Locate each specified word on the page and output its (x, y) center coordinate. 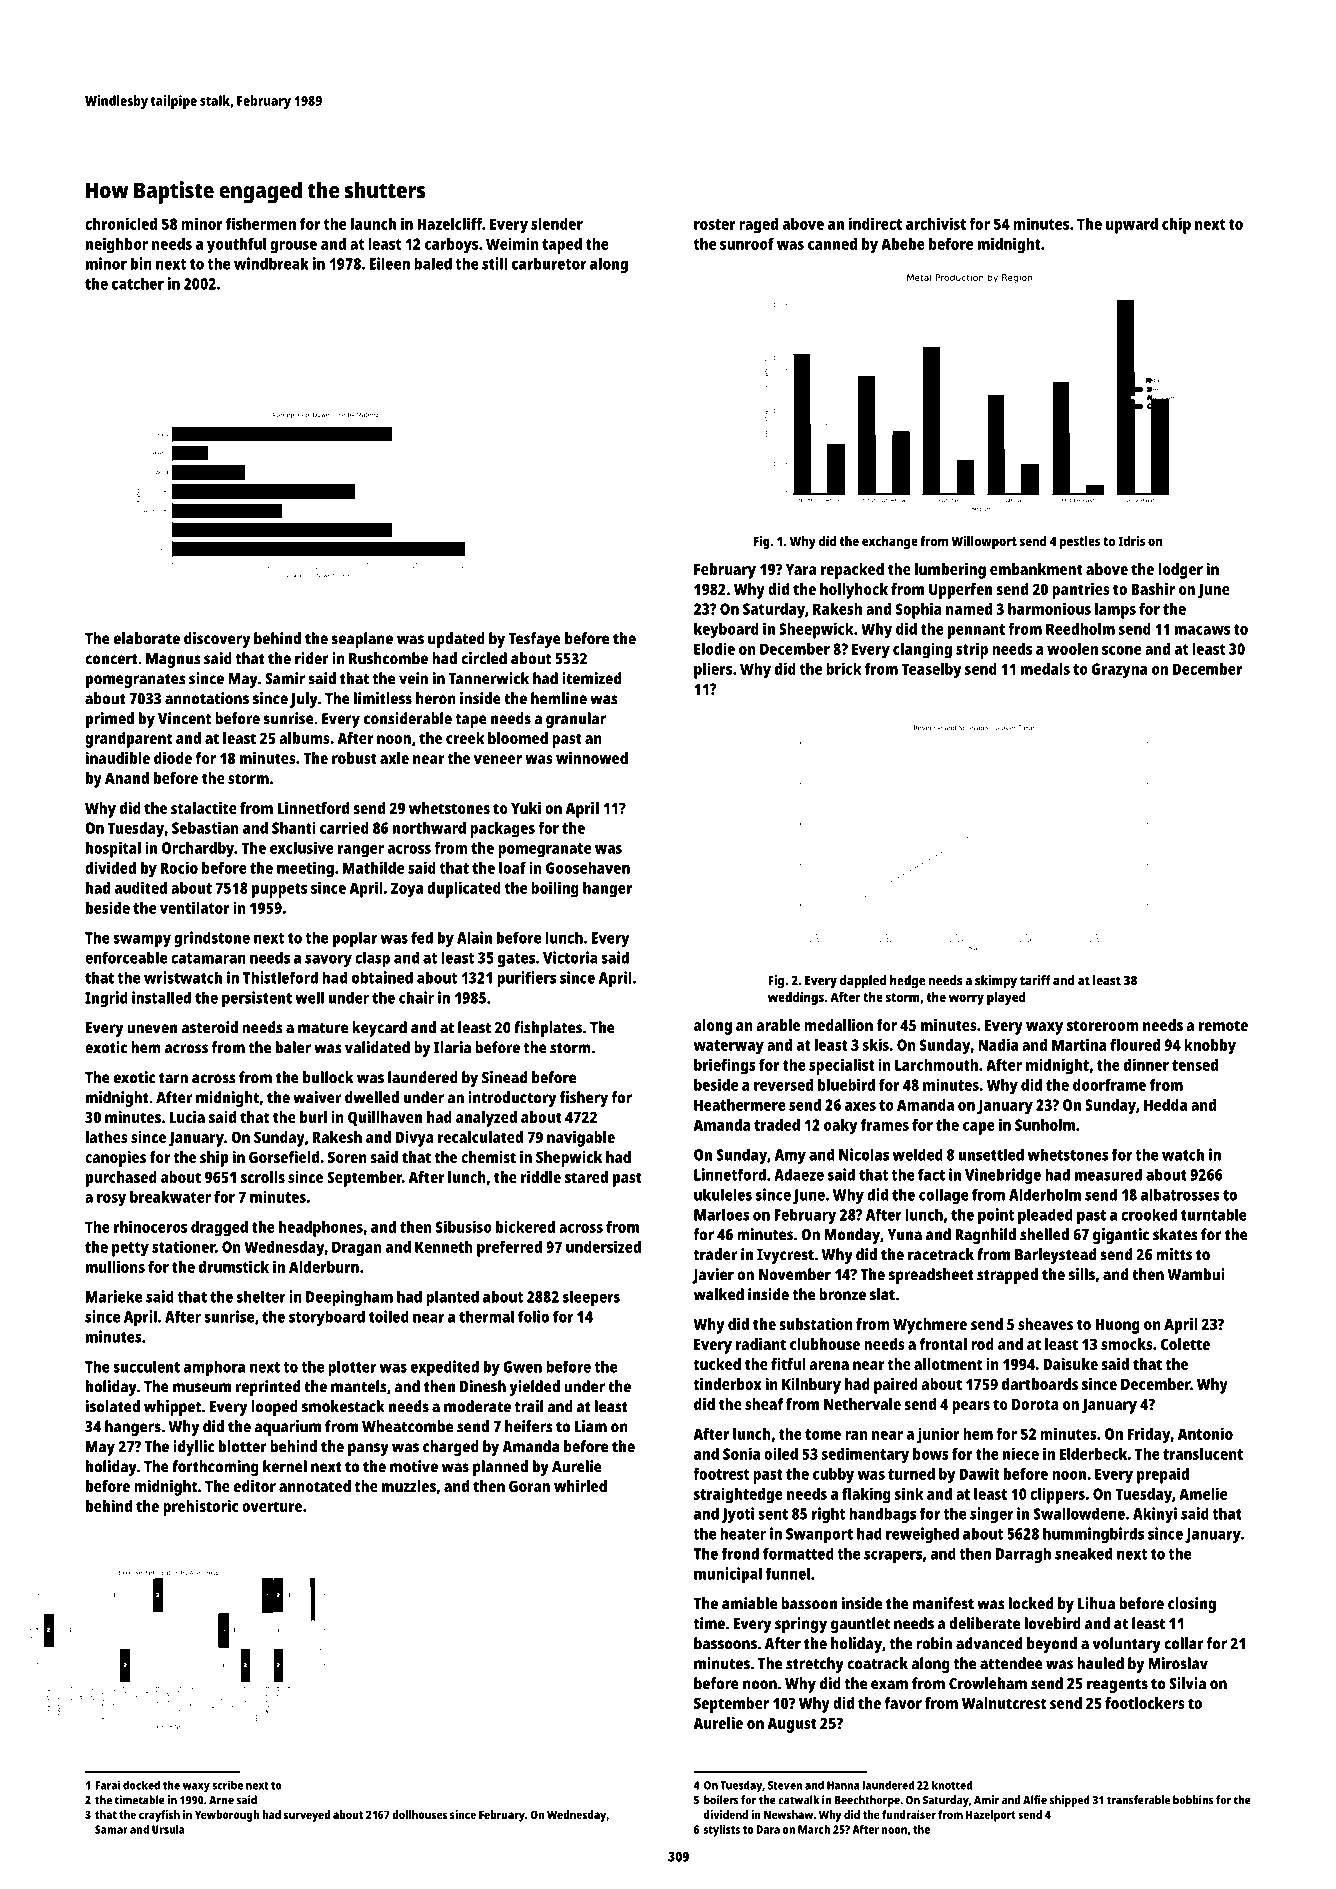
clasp (372, 959)
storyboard (327, 1318)
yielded (535, 1388)
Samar (111, 1829)
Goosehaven (588, 868)
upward (1132, 226)
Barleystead (1055, 1256)
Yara (801, 569)
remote (1223, 1025)
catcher (138, 283)
